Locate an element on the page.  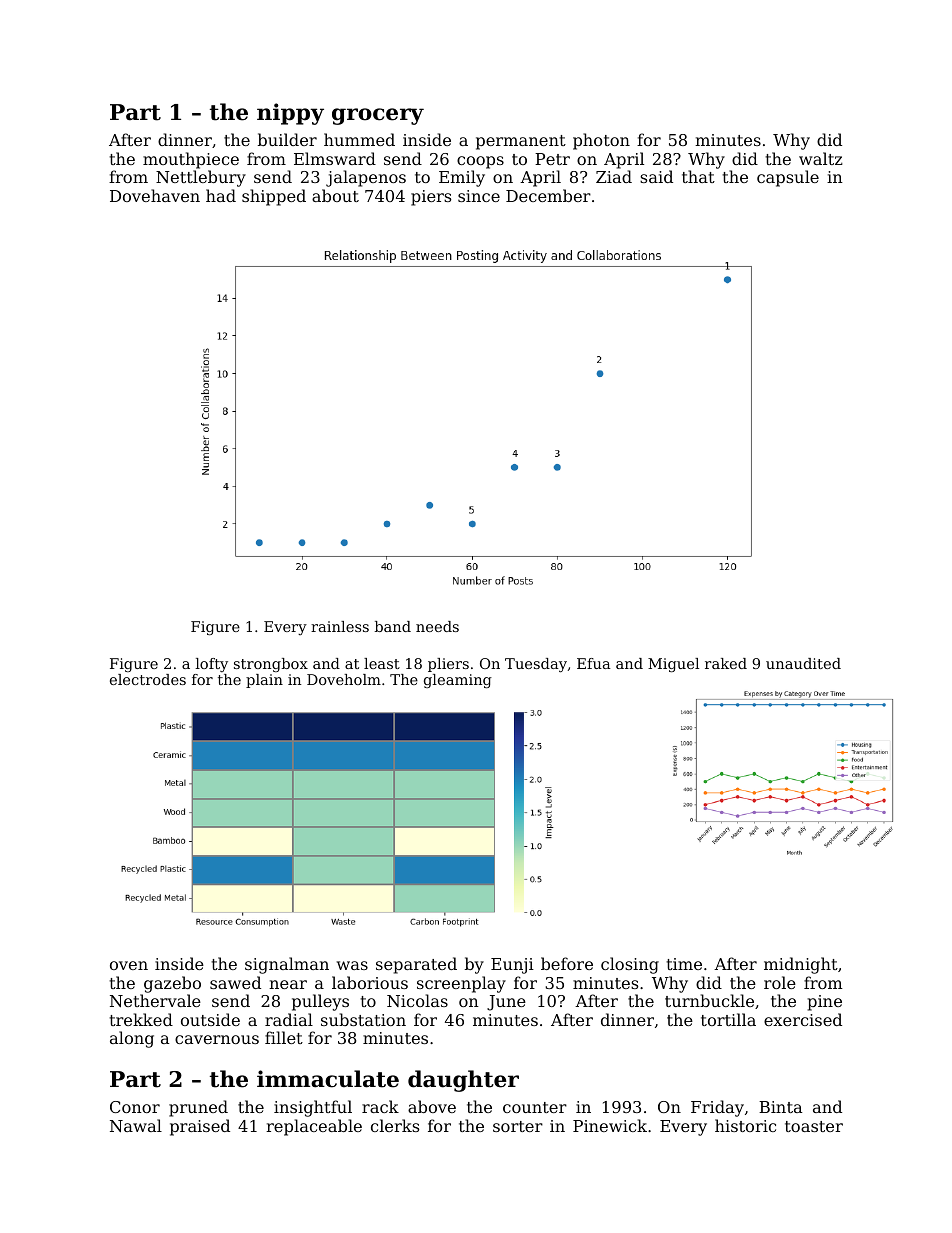
raked is located at coordinates (726, 663).
